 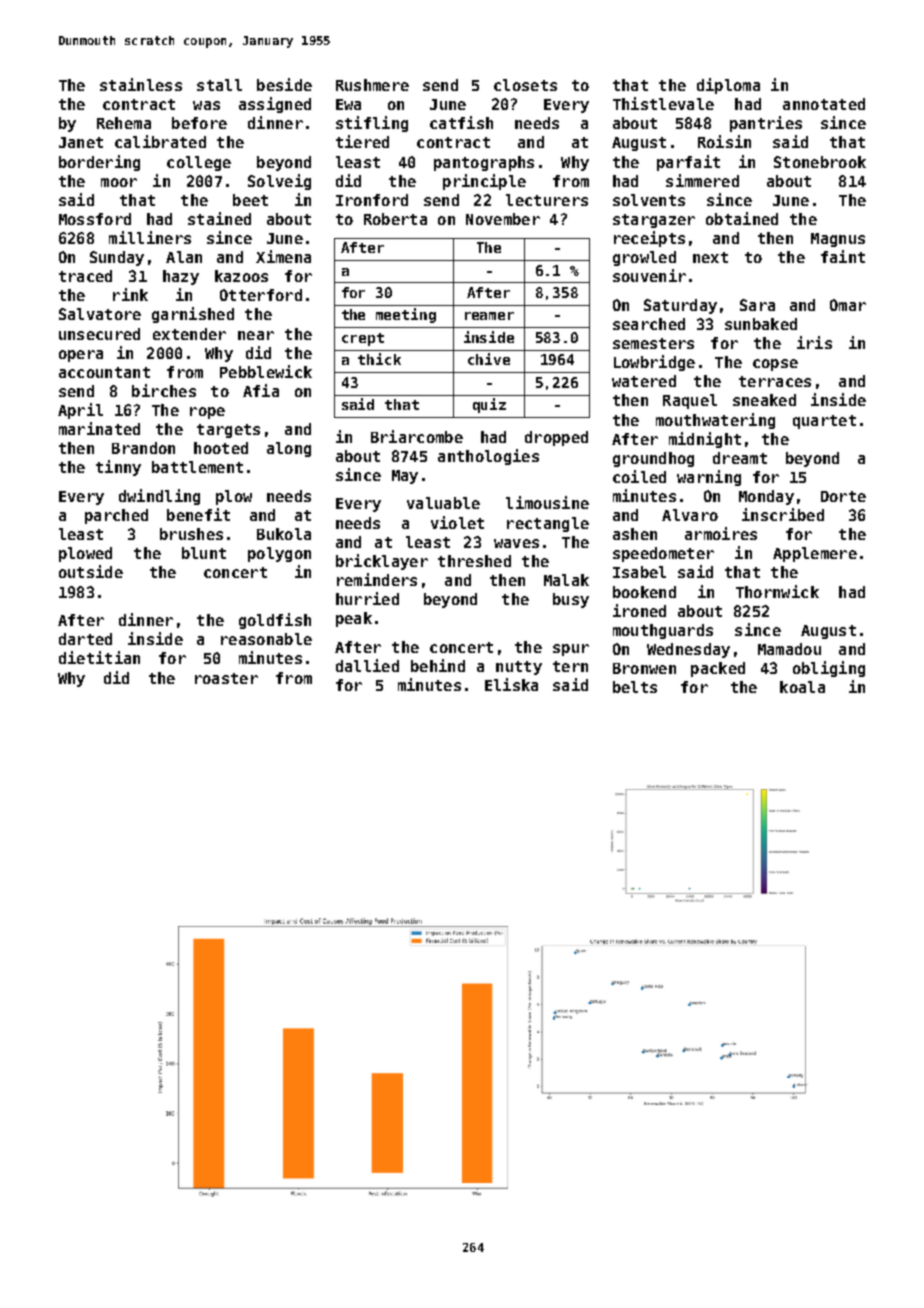 I want to click on chive, so click(x=489, y=359).
